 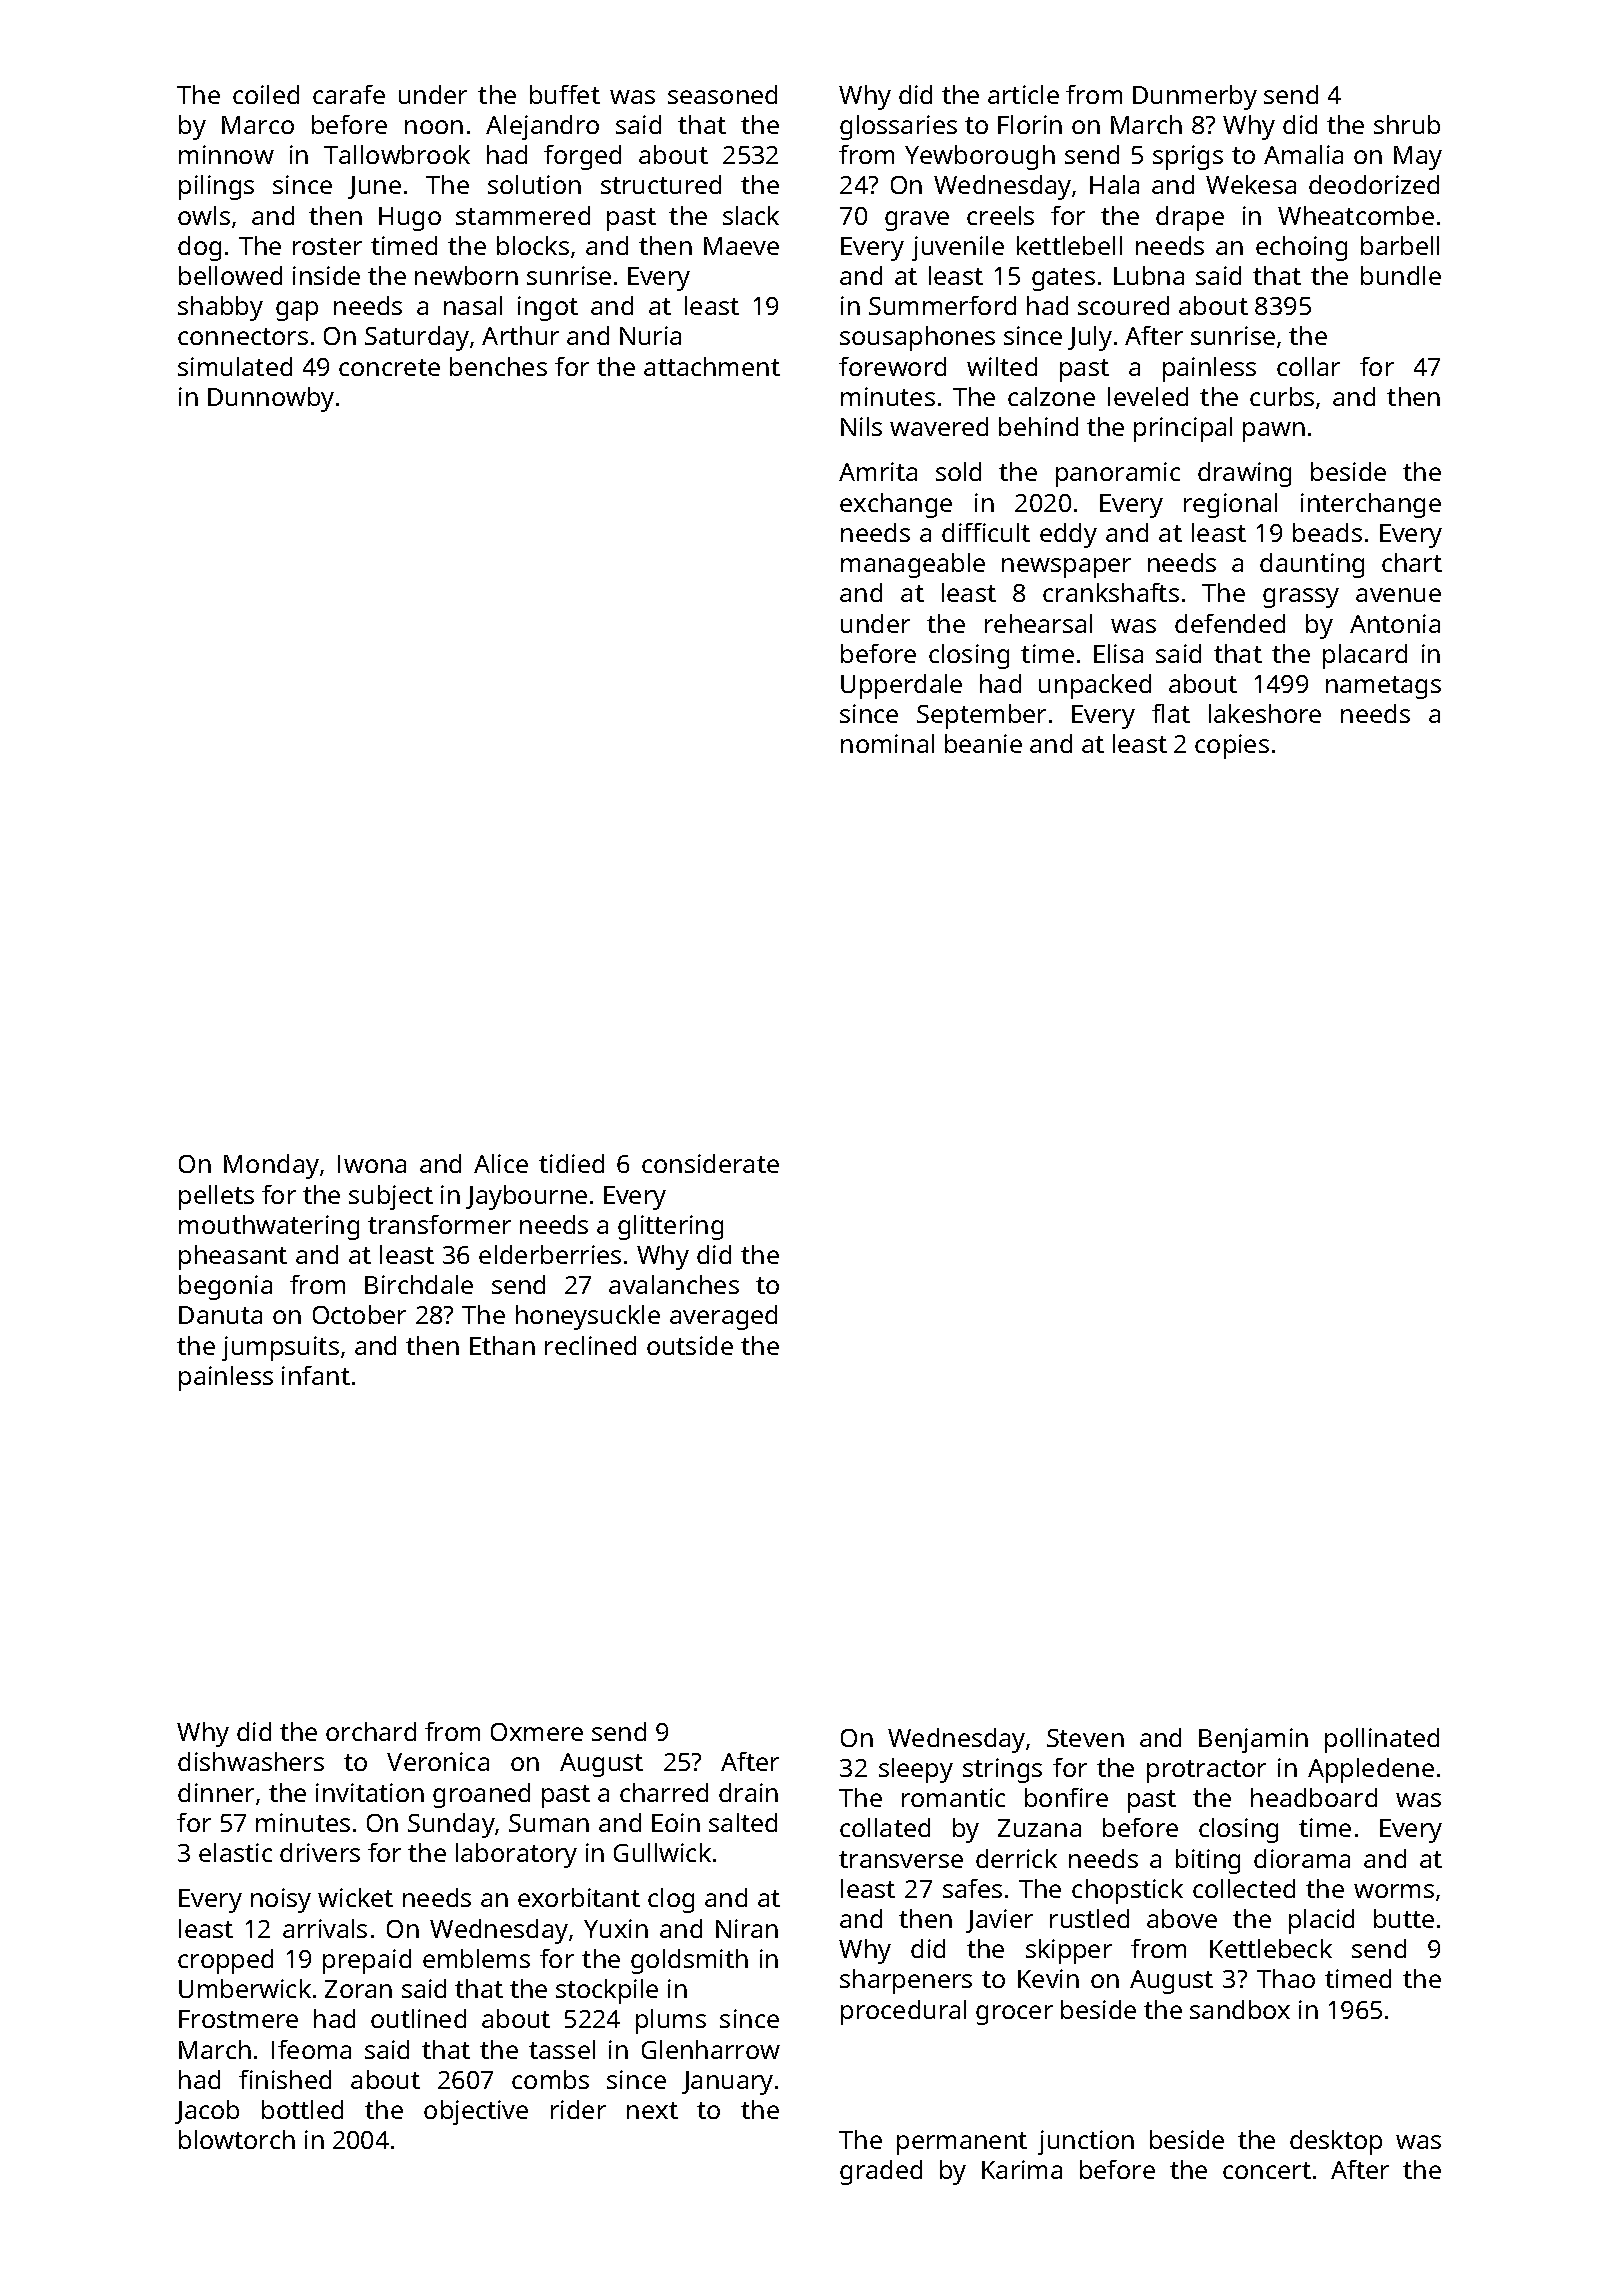 I want to click on Ethan, so click(x=502, y=1345).
